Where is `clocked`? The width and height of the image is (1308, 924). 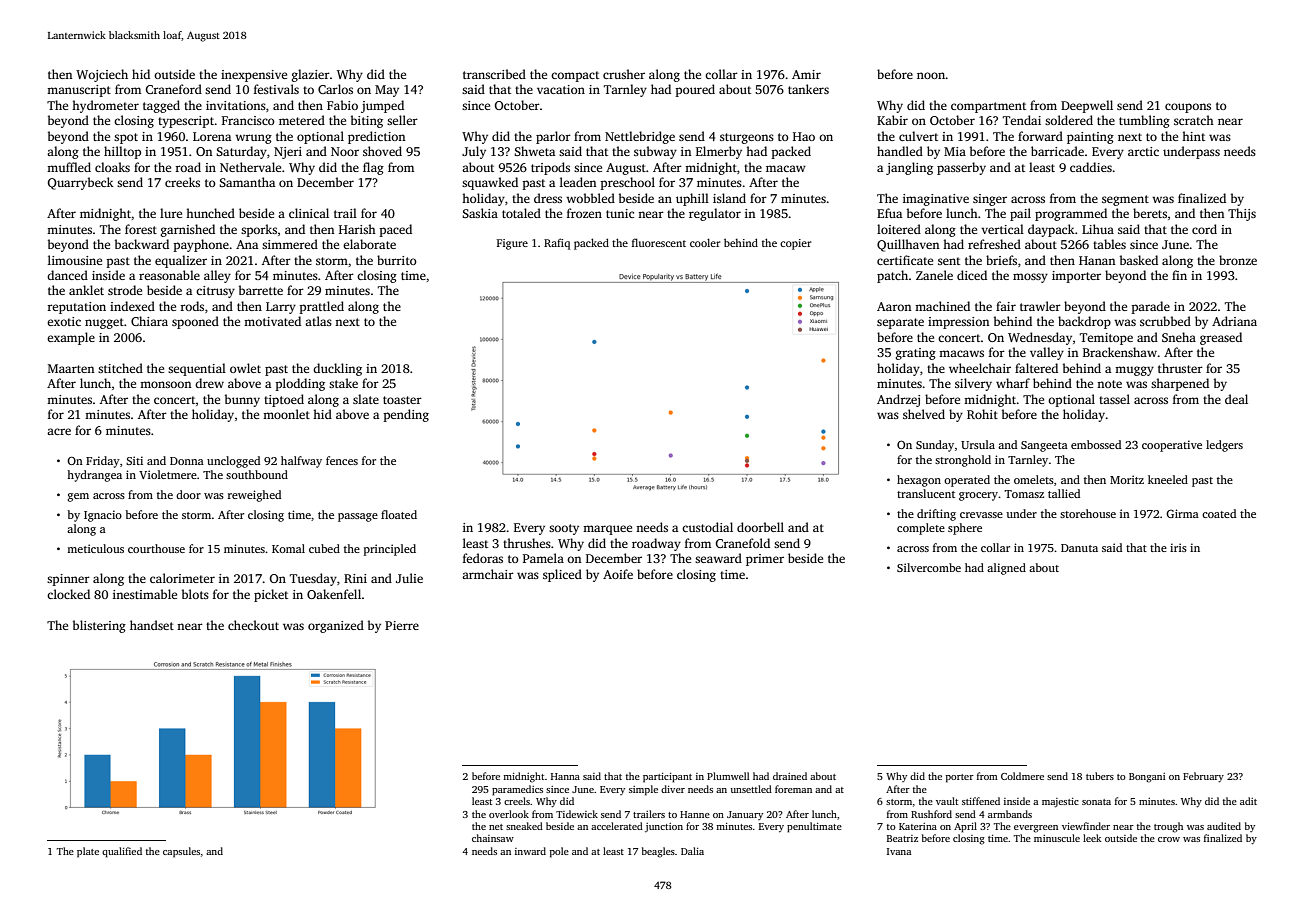 clocked is located at coordinates (68, 594).
